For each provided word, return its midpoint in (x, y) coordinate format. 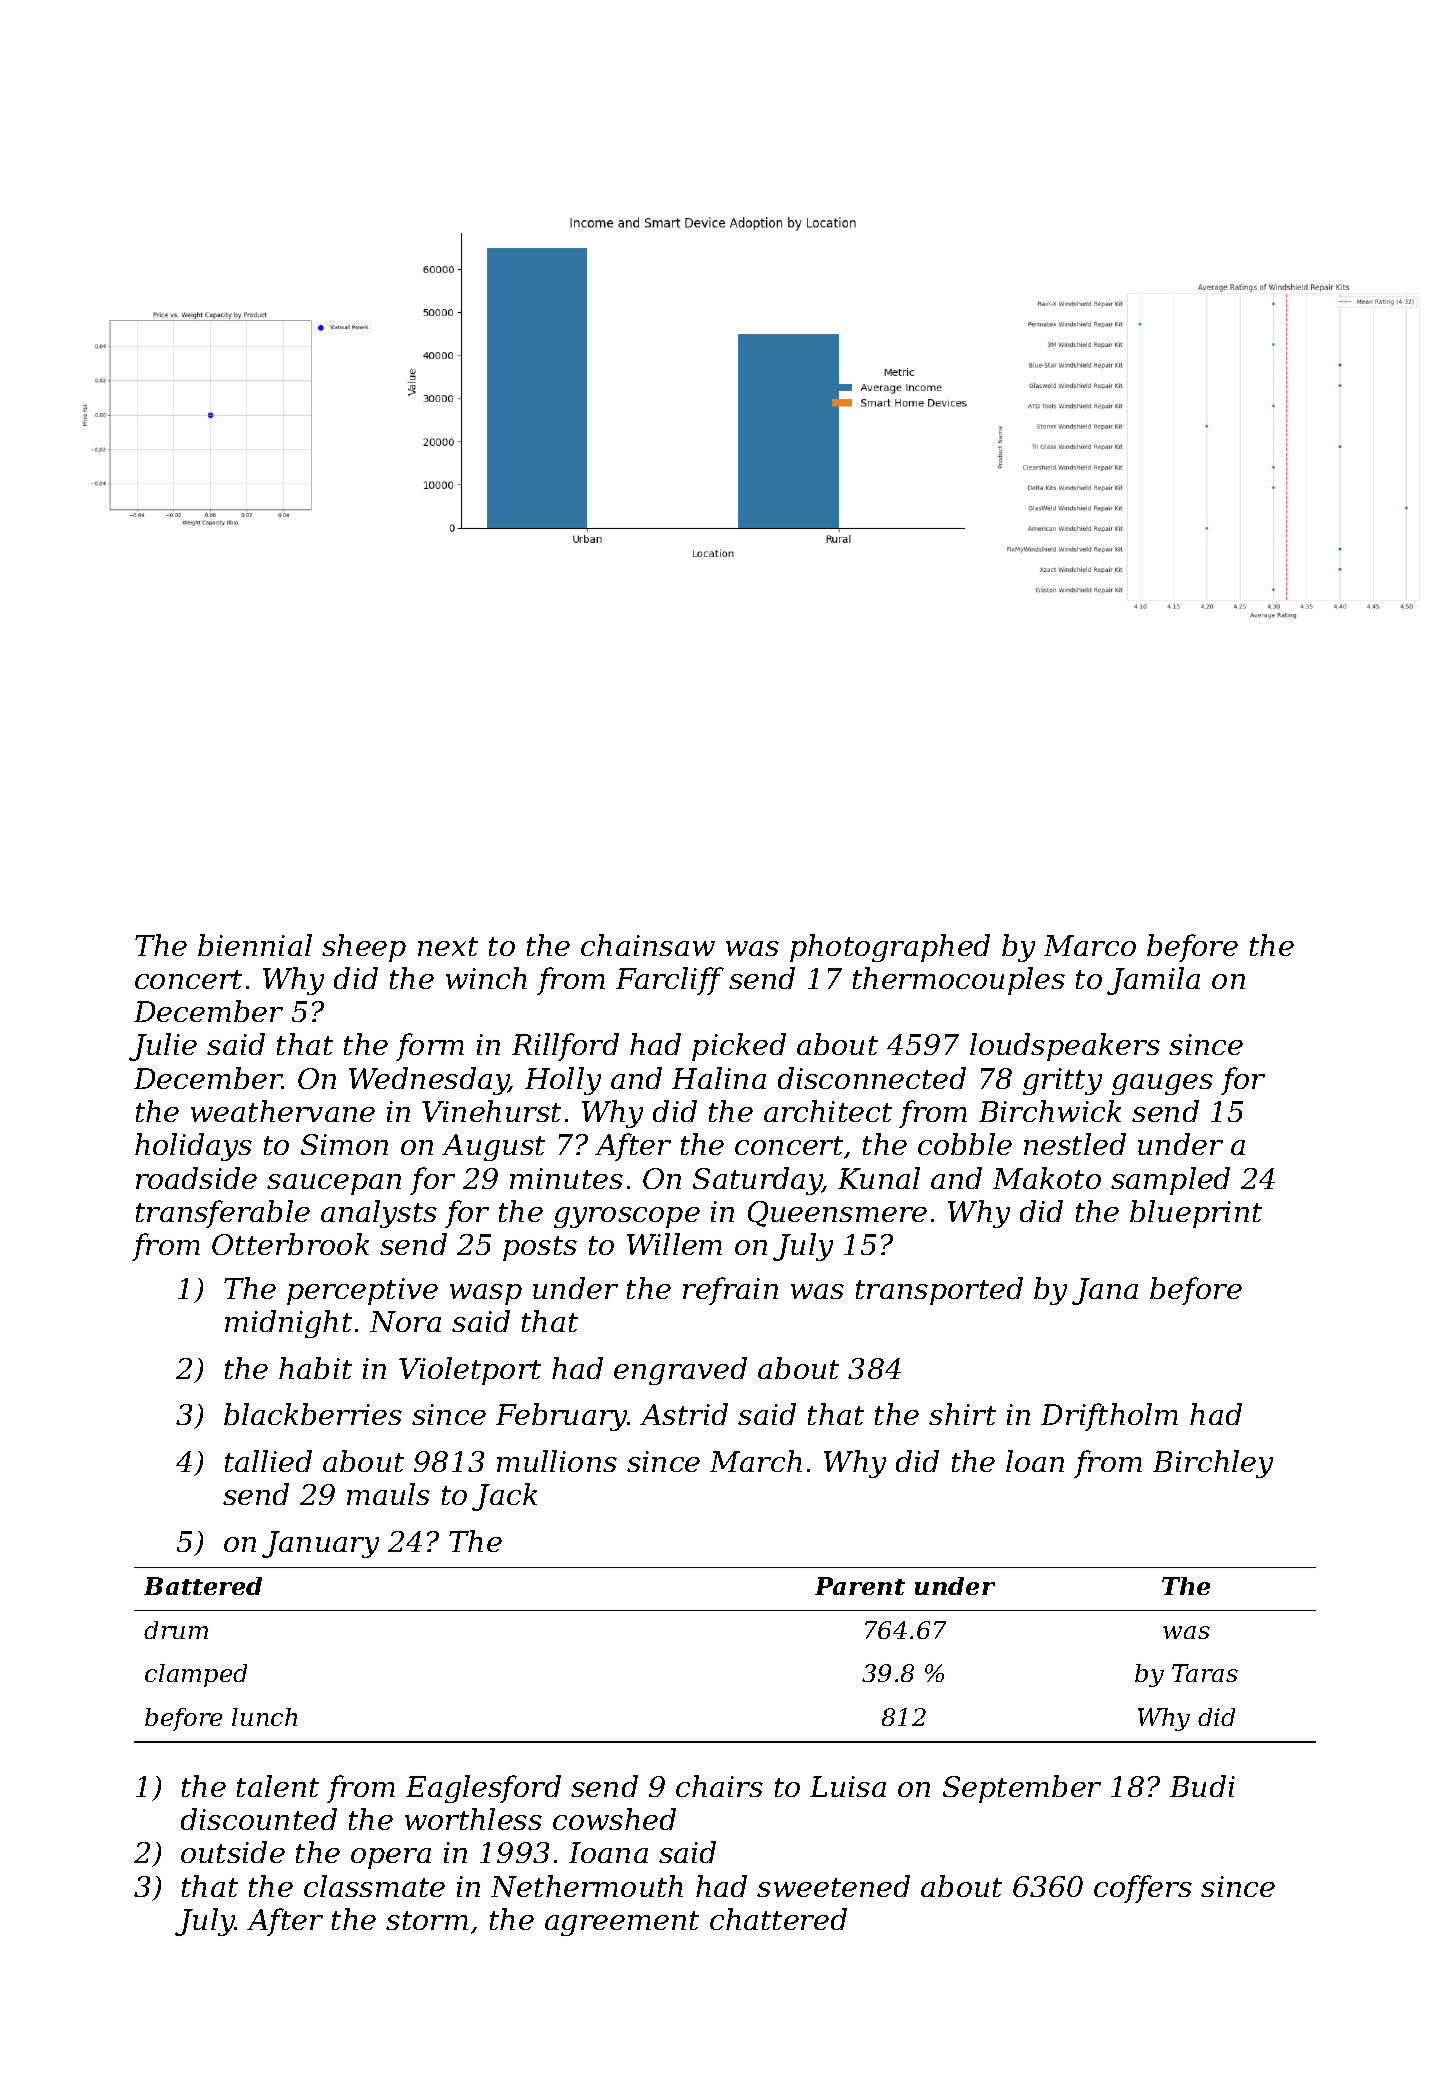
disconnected (872, 1078)
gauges (1162, 1084)
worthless (473, 1819)
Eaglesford (483, 1789)
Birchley (1213, 1464)
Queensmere (837, 1214)
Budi (1202, 1786)
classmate (374, 1886)
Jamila (1153, 981)
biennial (255, 945)
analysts (379, 1214)
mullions (557, 1461)
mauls (388, 1494)
